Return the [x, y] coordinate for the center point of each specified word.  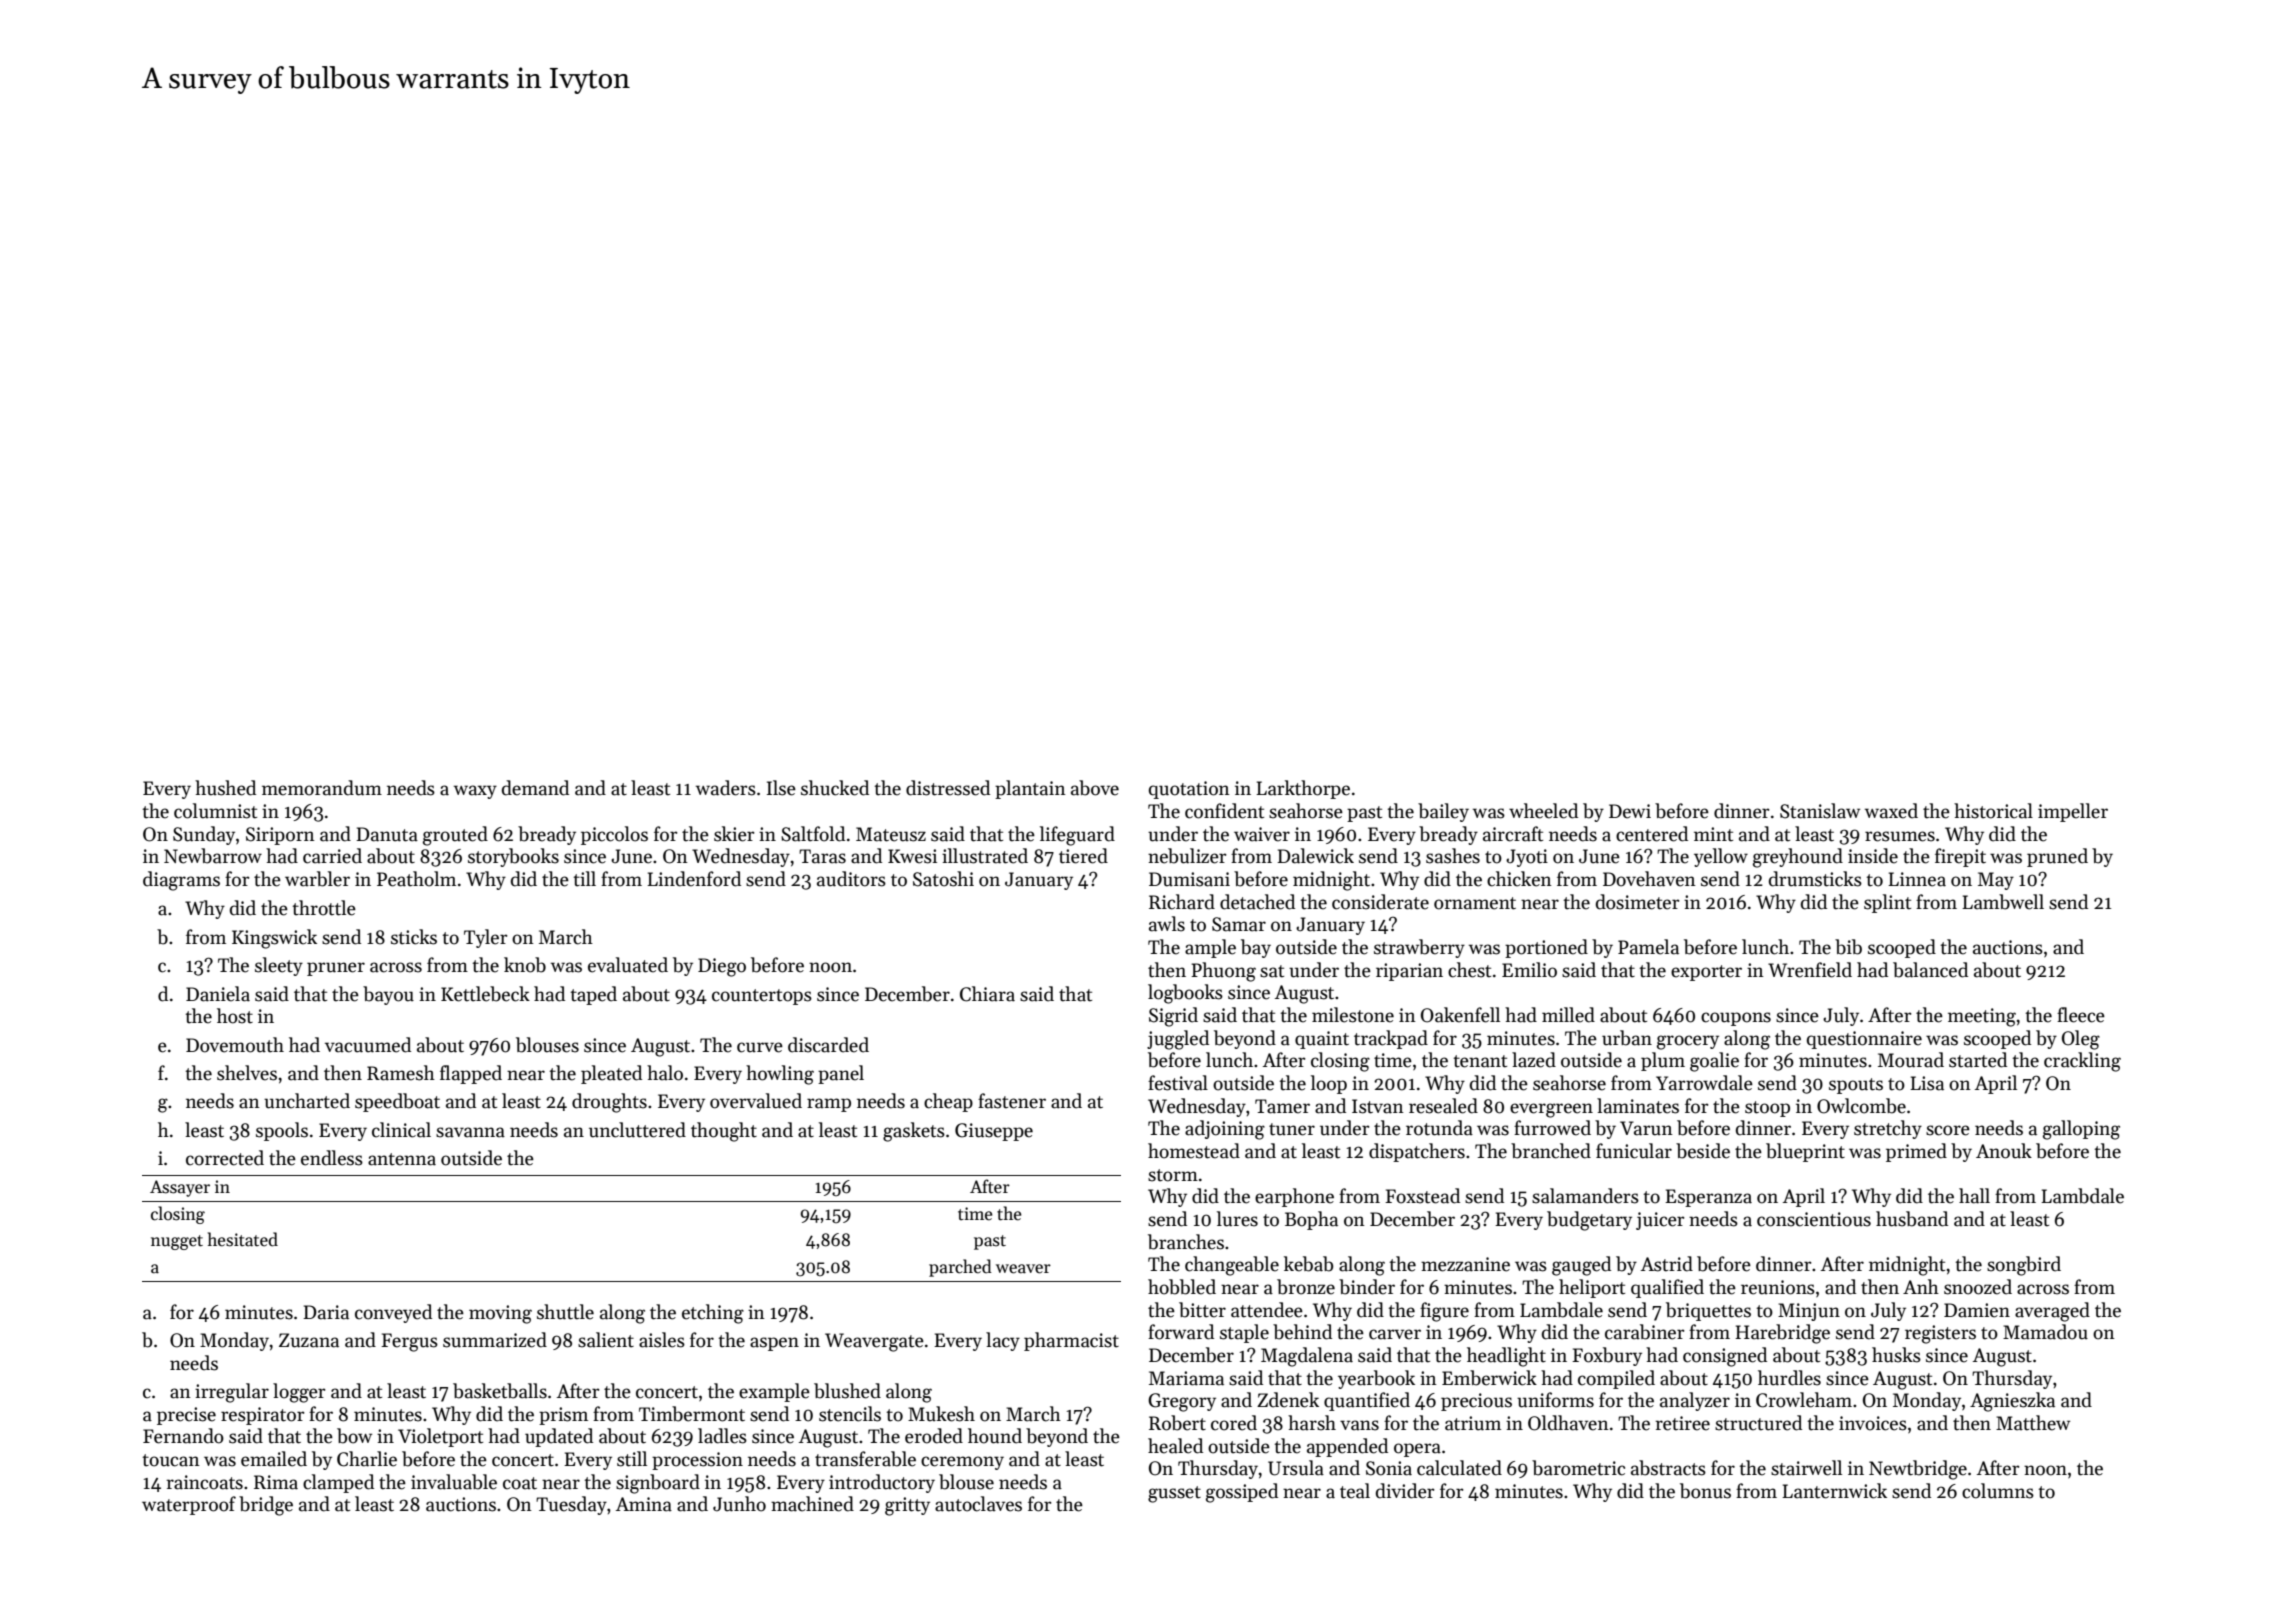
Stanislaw [1820, 811]
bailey [1443, 812]
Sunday [204, 835]
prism [563, 1416]
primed [1916, 1152]
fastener [1012, 1101]
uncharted [307, 1101]
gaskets [914, 1132]
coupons [1736, 1019]
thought [724, 1132]
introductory [882, 1483]
